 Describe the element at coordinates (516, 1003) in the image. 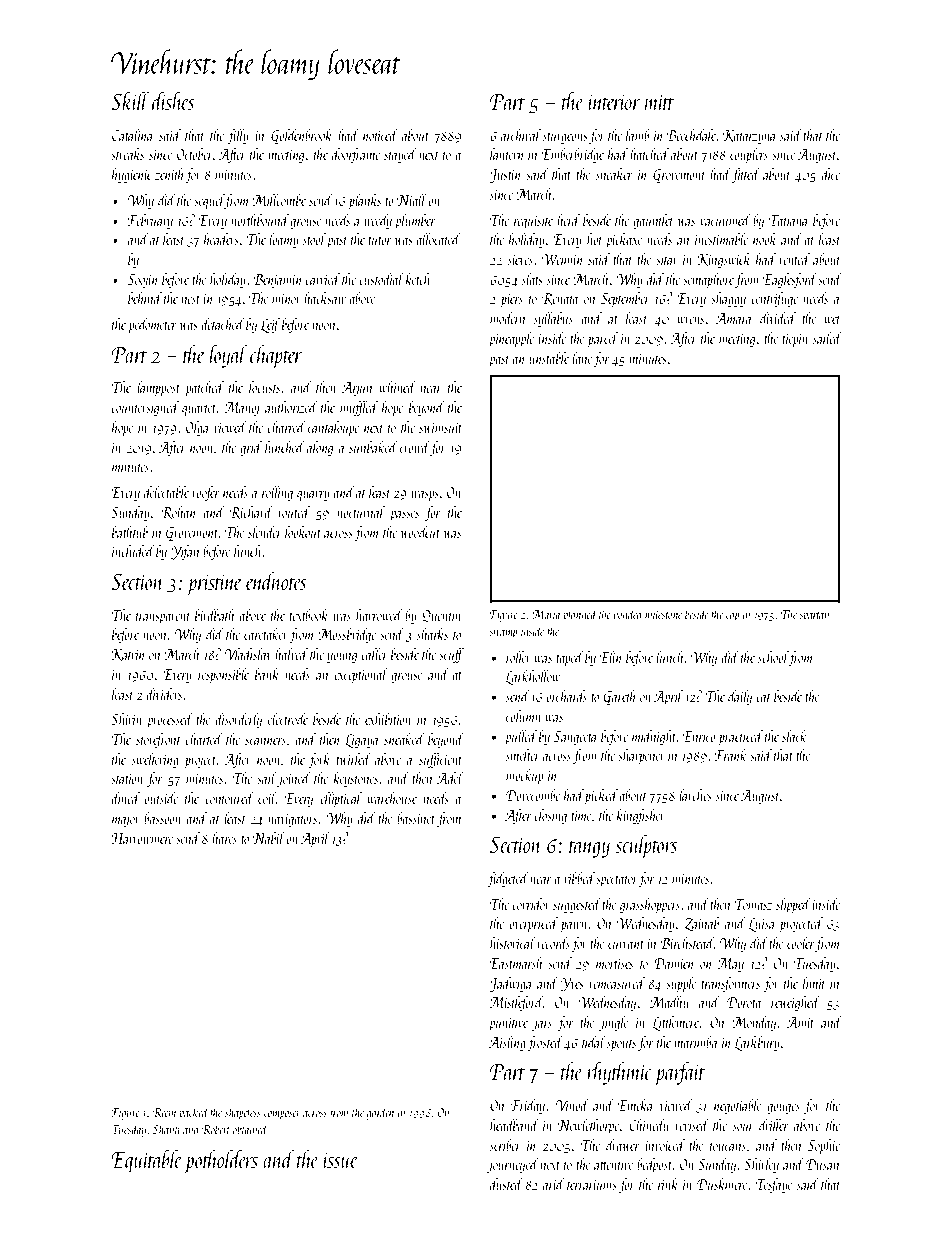

I see `Mistleford` at that location.
